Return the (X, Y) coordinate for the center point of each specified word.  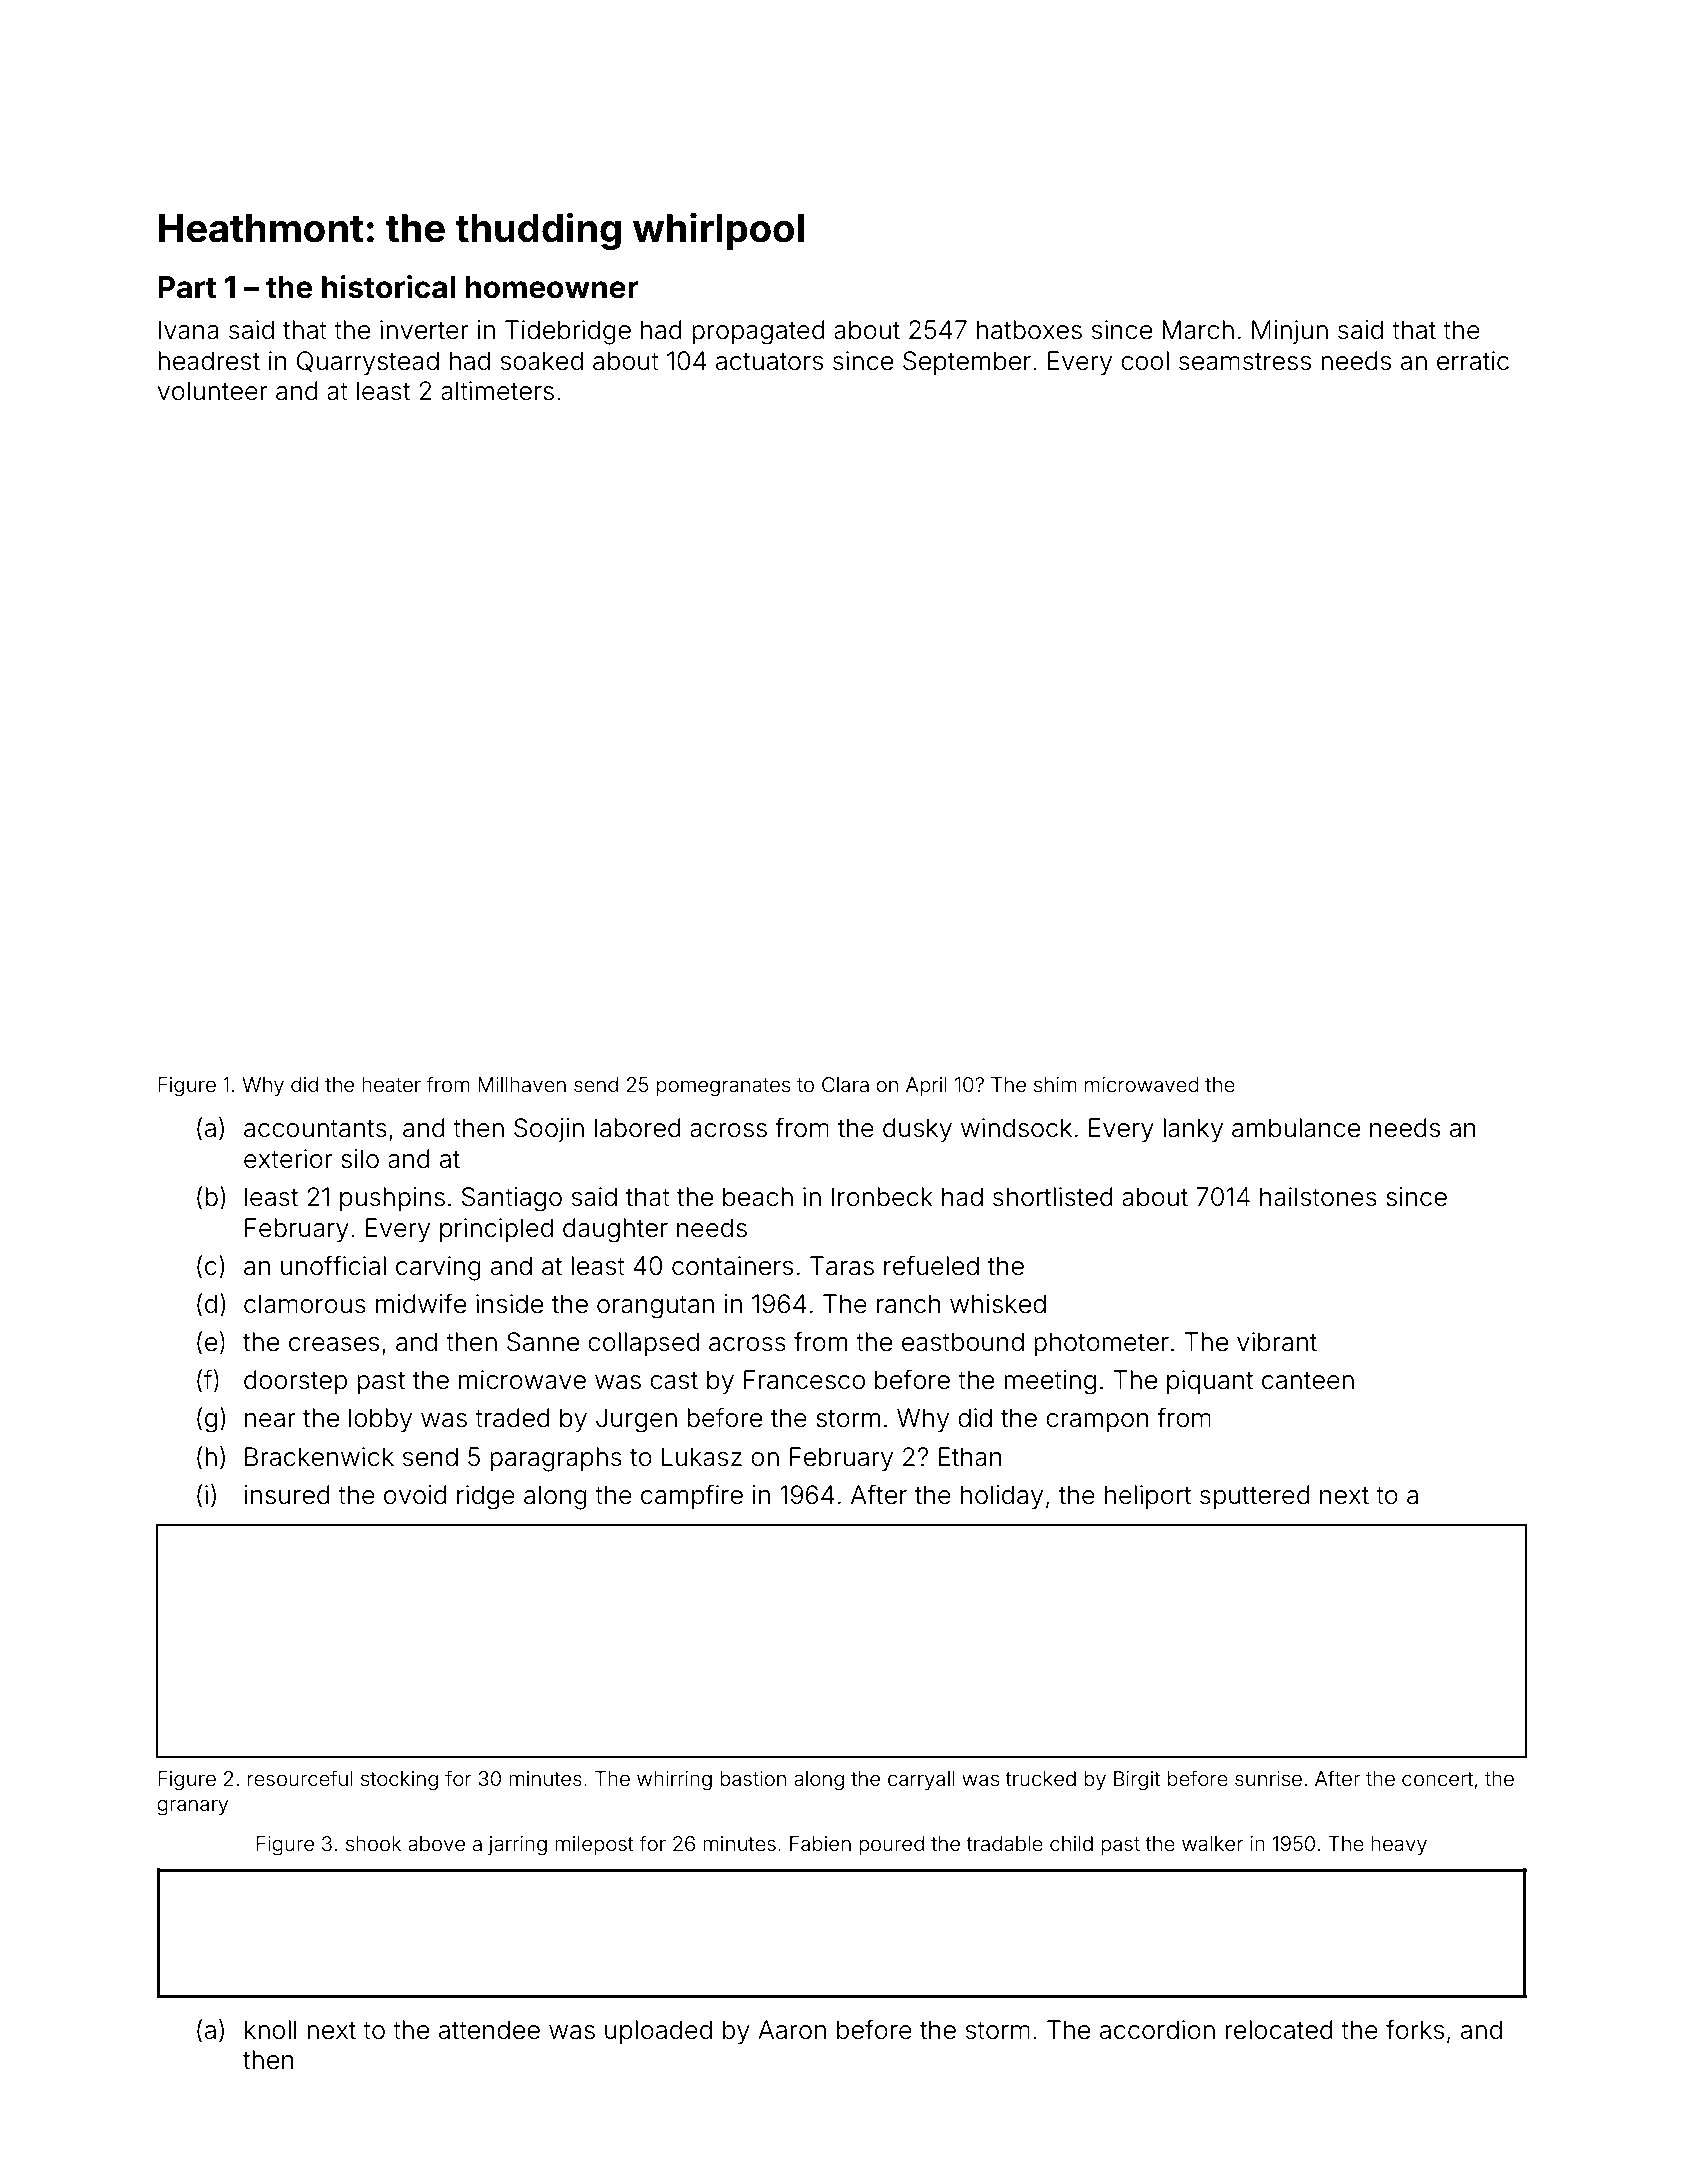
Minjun (1290, 332)
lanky (1193, 1130)
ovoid (415, 1495)
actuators (769, 362)
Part (187, 287)
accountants (315, 1129)
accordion (1157, 2030)
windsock (1016, 1128)
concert (1437, 1779)
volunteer (212, 391)
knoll (270, 2030)
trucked (1040, 1778)
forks (1415, 2029)
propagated (758, 332)
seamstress (1245, 362)
